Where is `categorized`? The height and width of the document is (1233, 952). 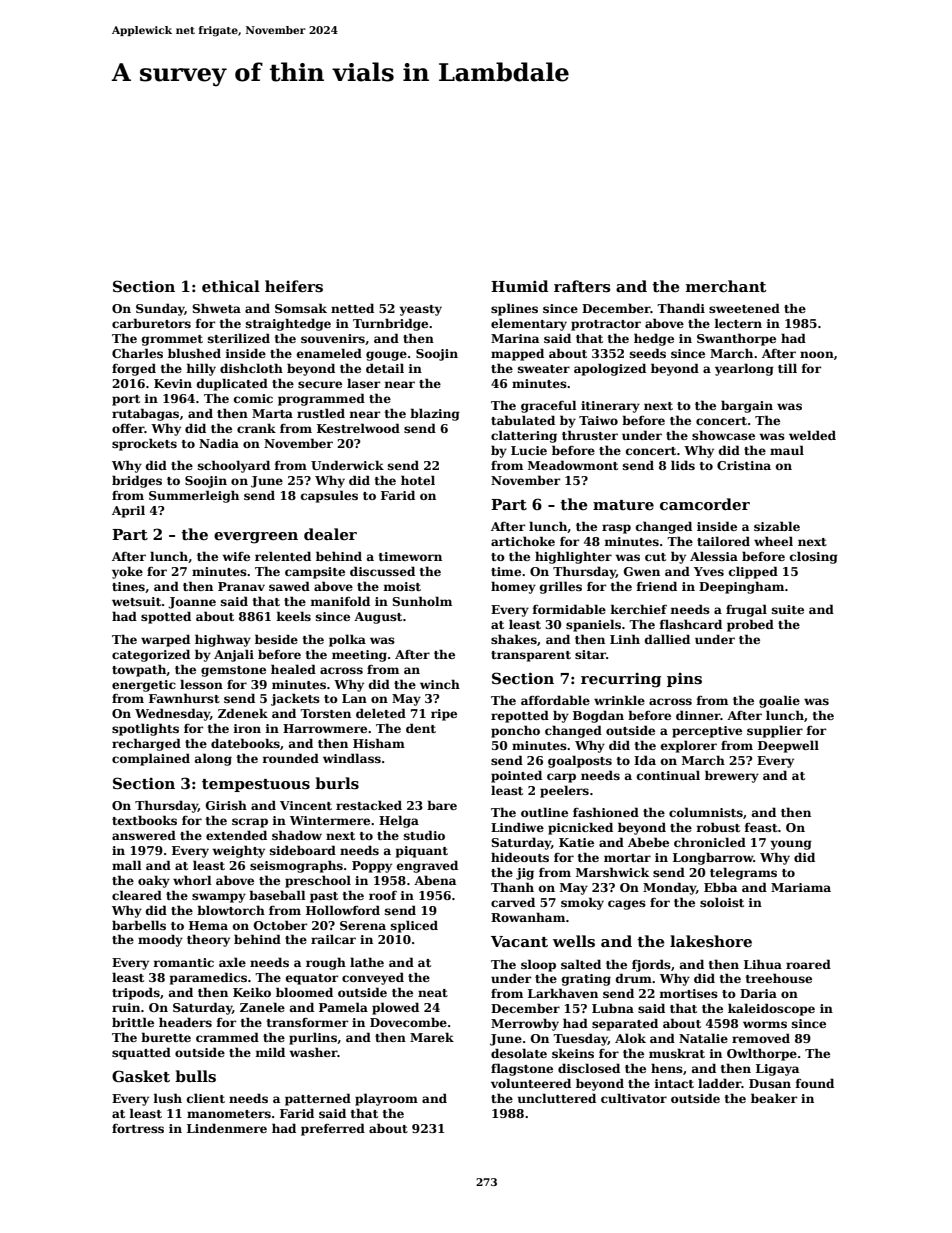
categorized is located at coordinates (151, 655).
